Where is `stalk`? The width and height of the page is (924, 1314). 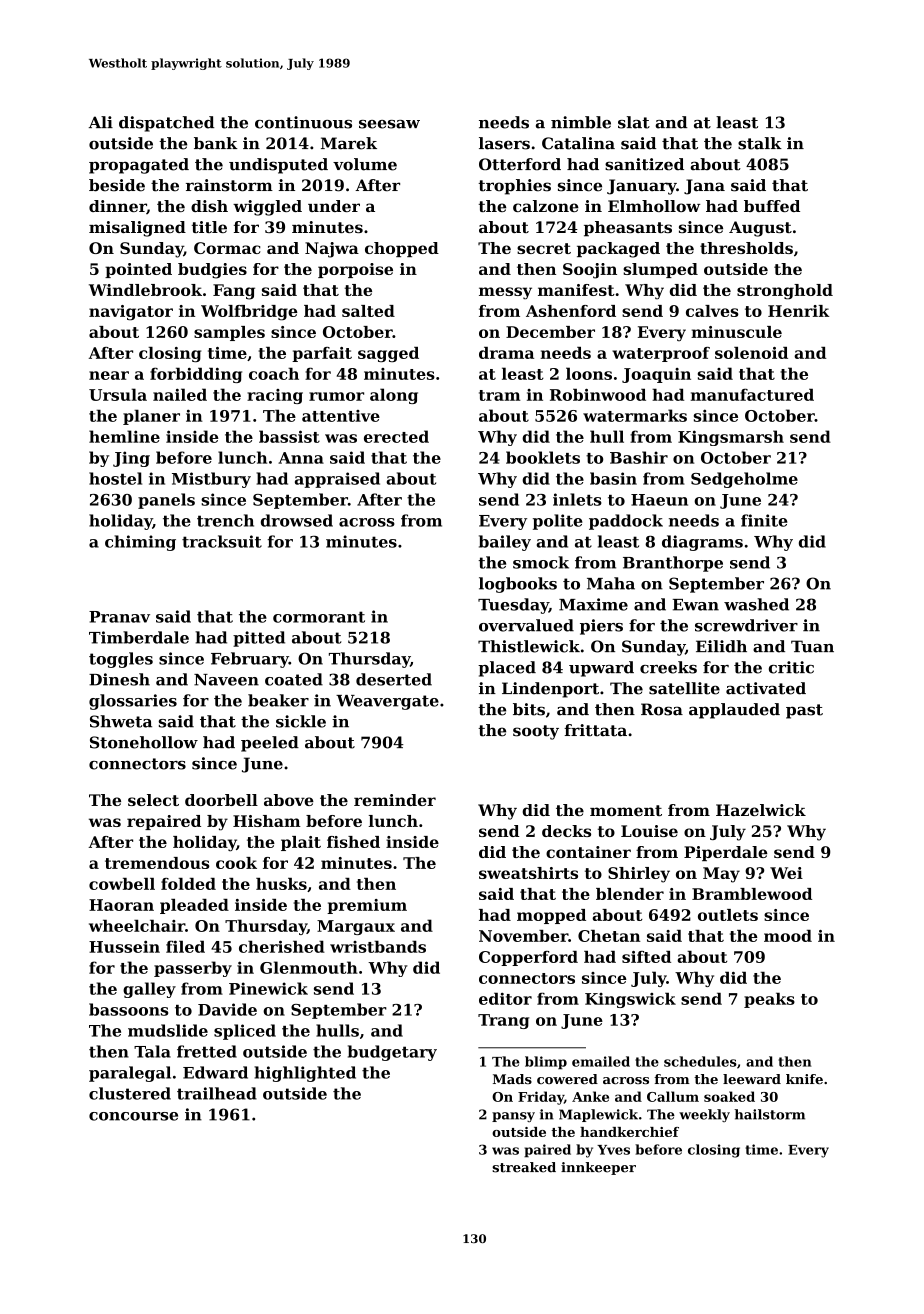
stalk is located at coordinates (760, 143).
